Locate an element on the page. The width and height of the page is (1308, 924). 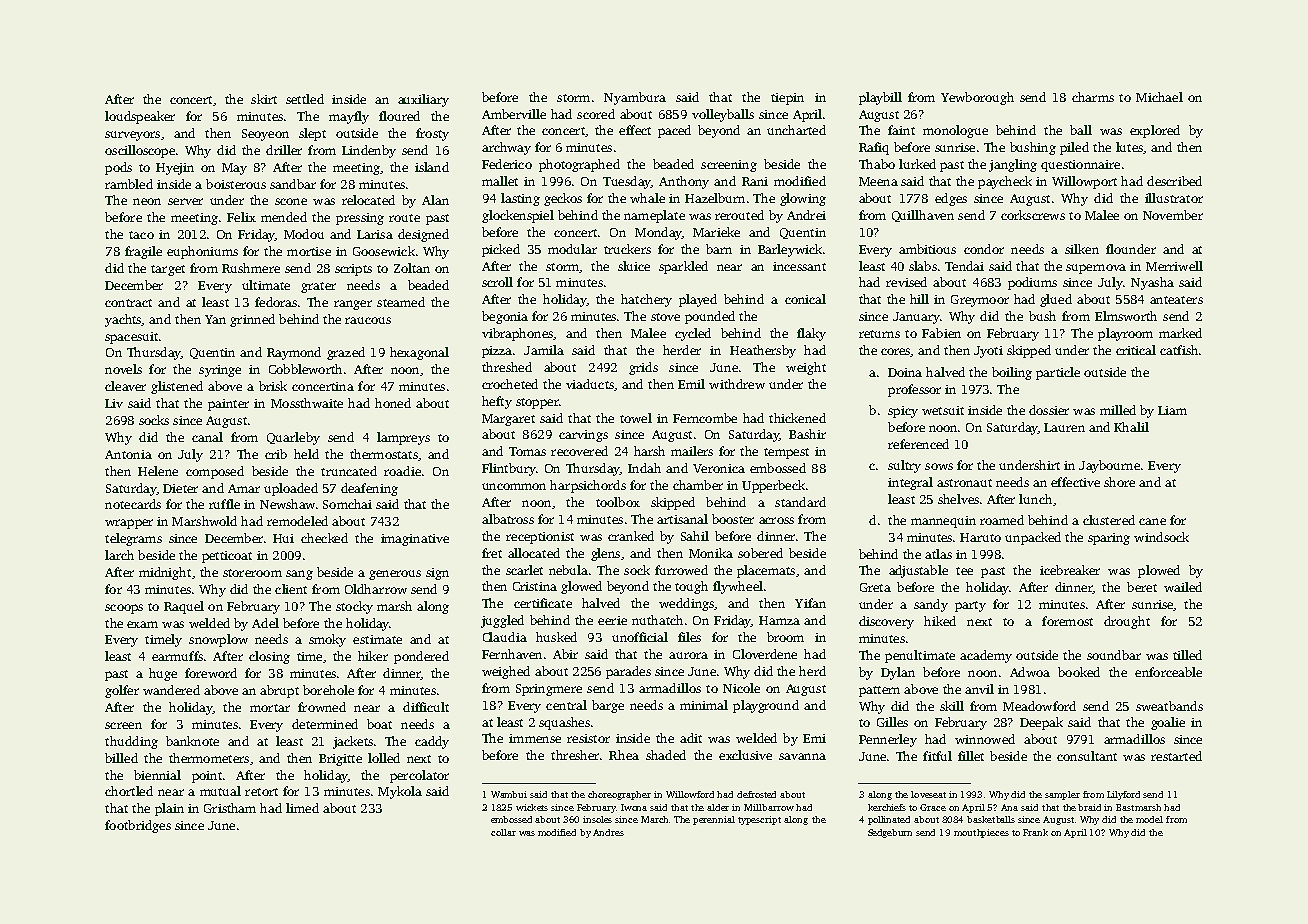
referenced is located at coordinates (918, 444).
